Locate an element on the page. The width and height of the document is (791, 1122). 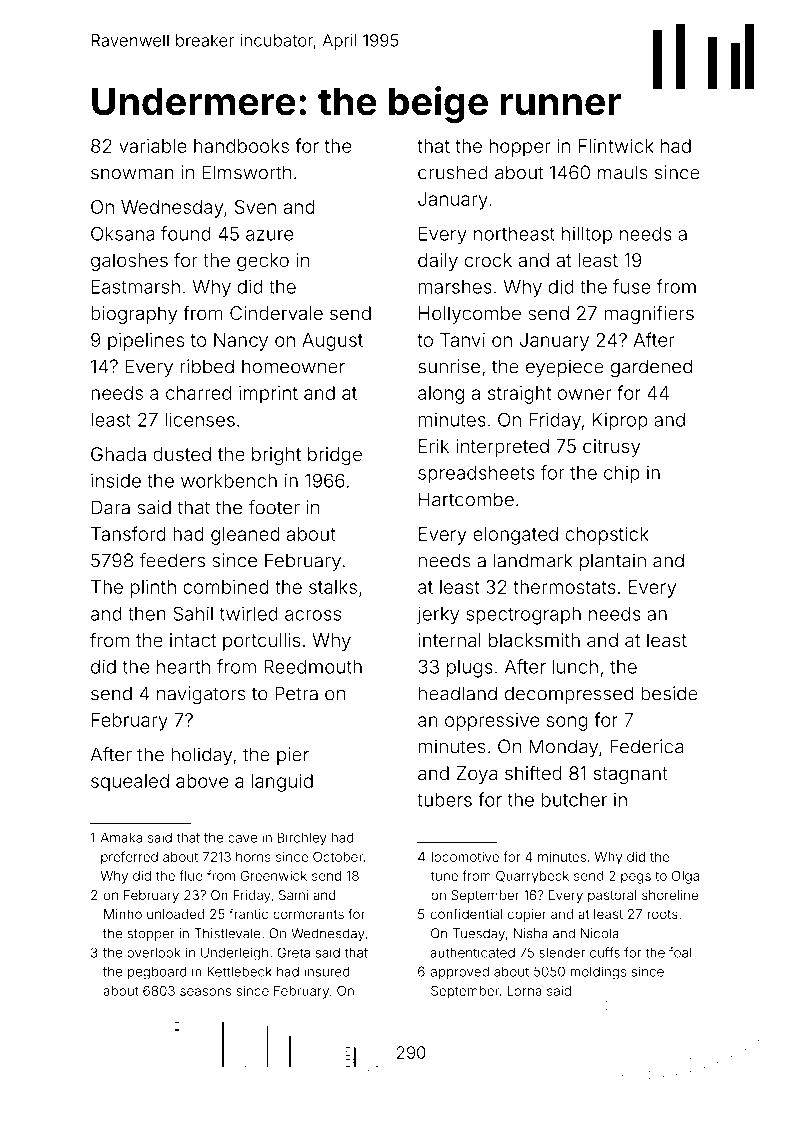
squealed is located at coordinates (130, 783).
